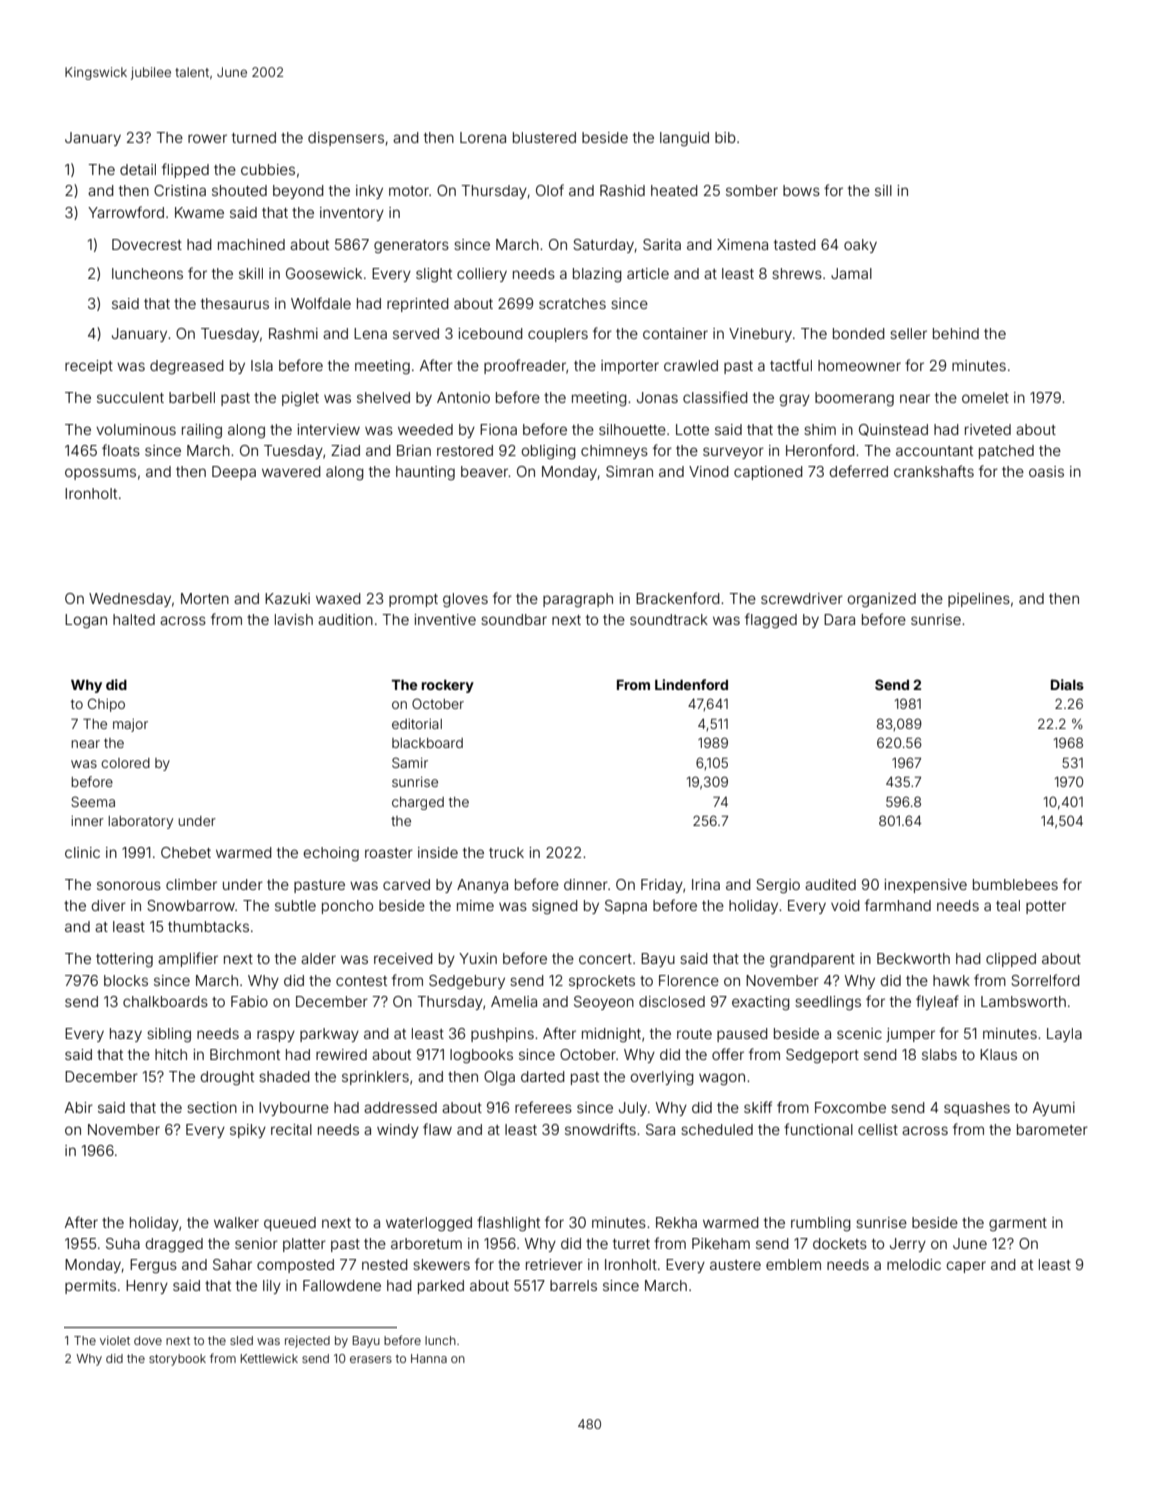  Describe the element at coordinates (939, 1054) in the document. I see `slabs` at that location.
